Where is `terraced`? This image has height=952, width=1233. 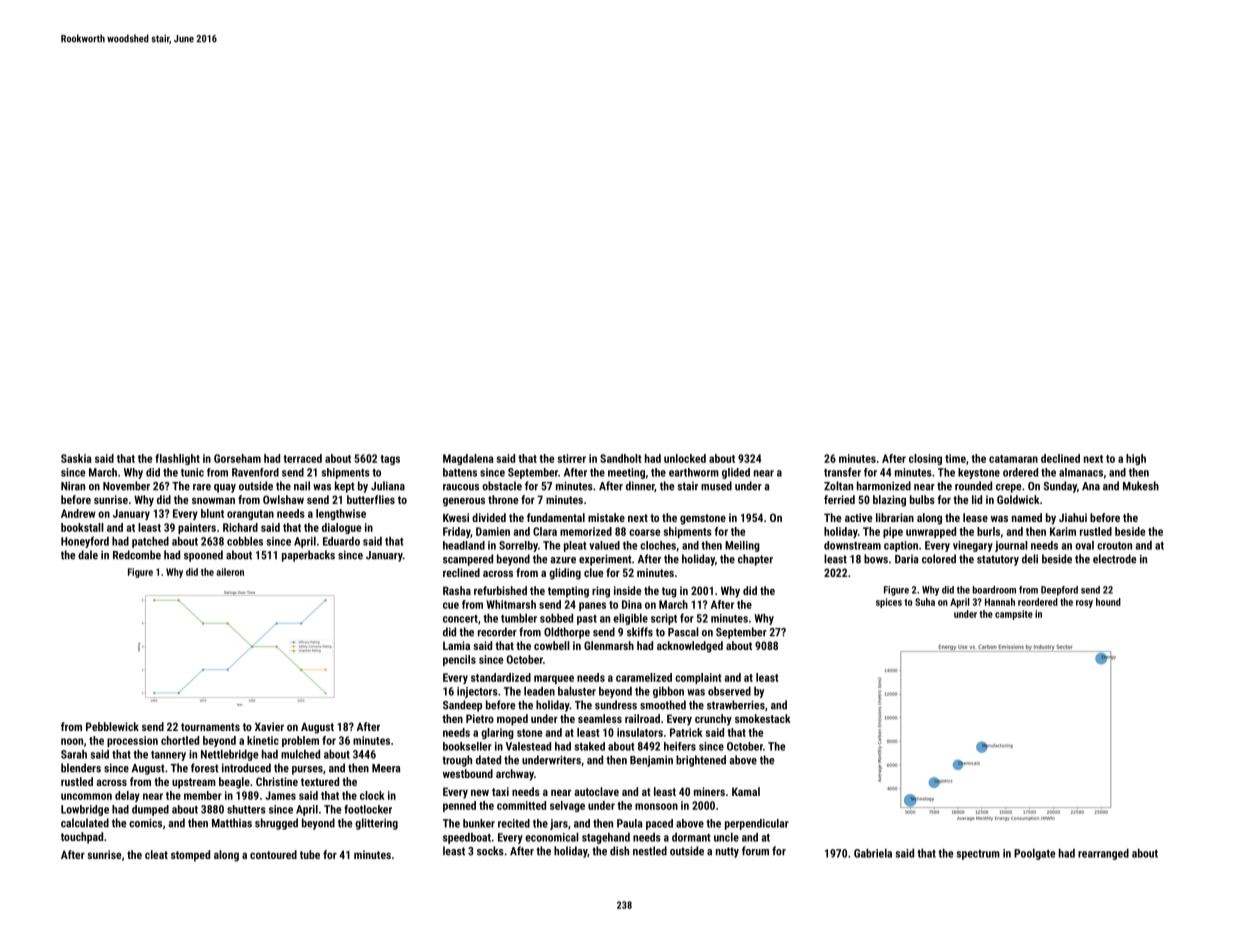 terraced is located at coordinates (302, 458).
